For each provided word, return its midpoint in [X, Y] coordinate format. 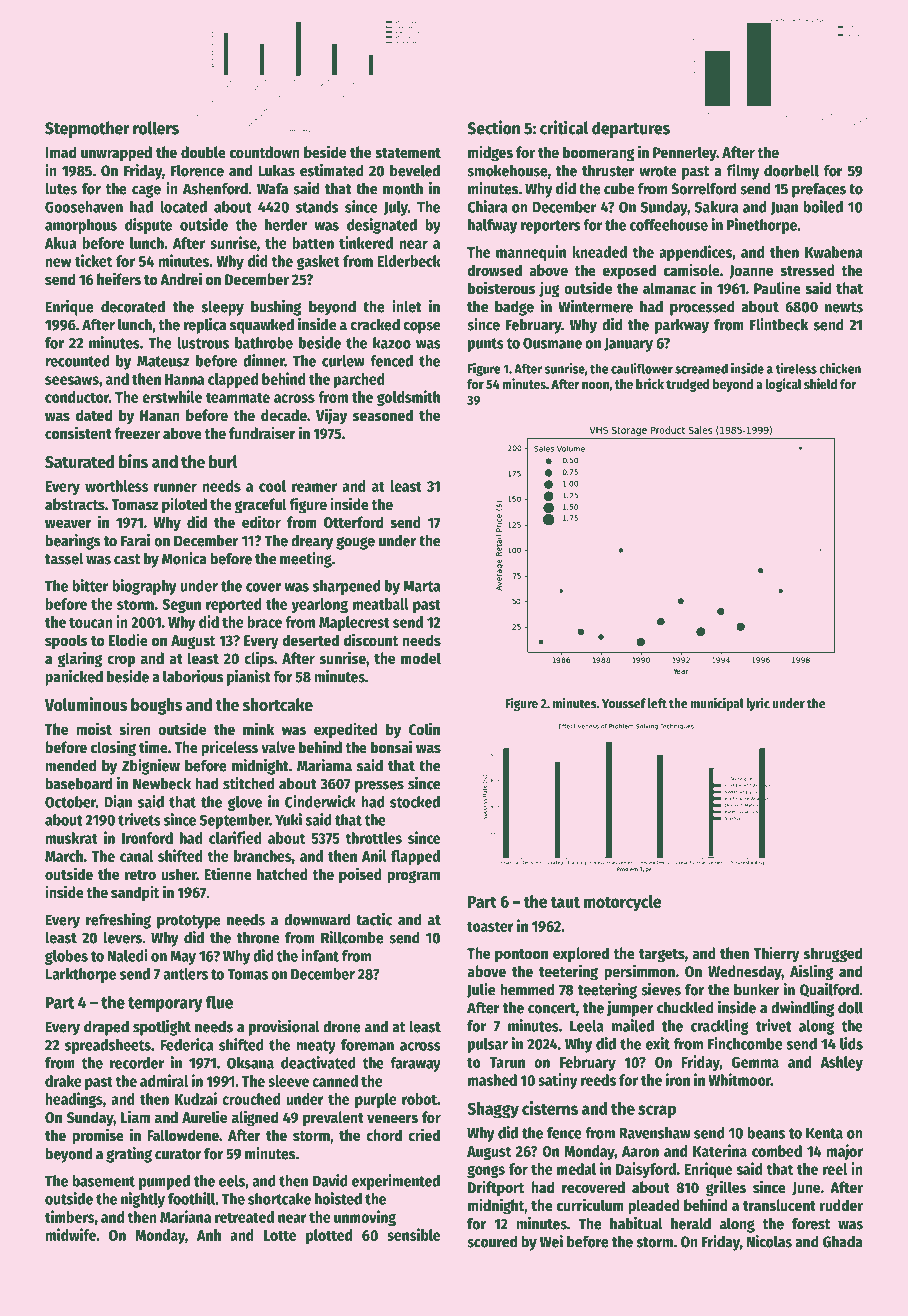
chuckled [685, 1007]
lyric [758, 704]
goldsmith [408, 398]
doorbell [791, 170]
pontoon [521, 956]
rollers [156, 128]
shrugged [833, 955]
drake [63, 1081]
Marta [422, 586]
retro [140, 875]
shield [820, 383]
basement [103, 1181]
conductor [77, 397]
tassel [64, 558]
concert [552, 1008]
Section [493, 127]
